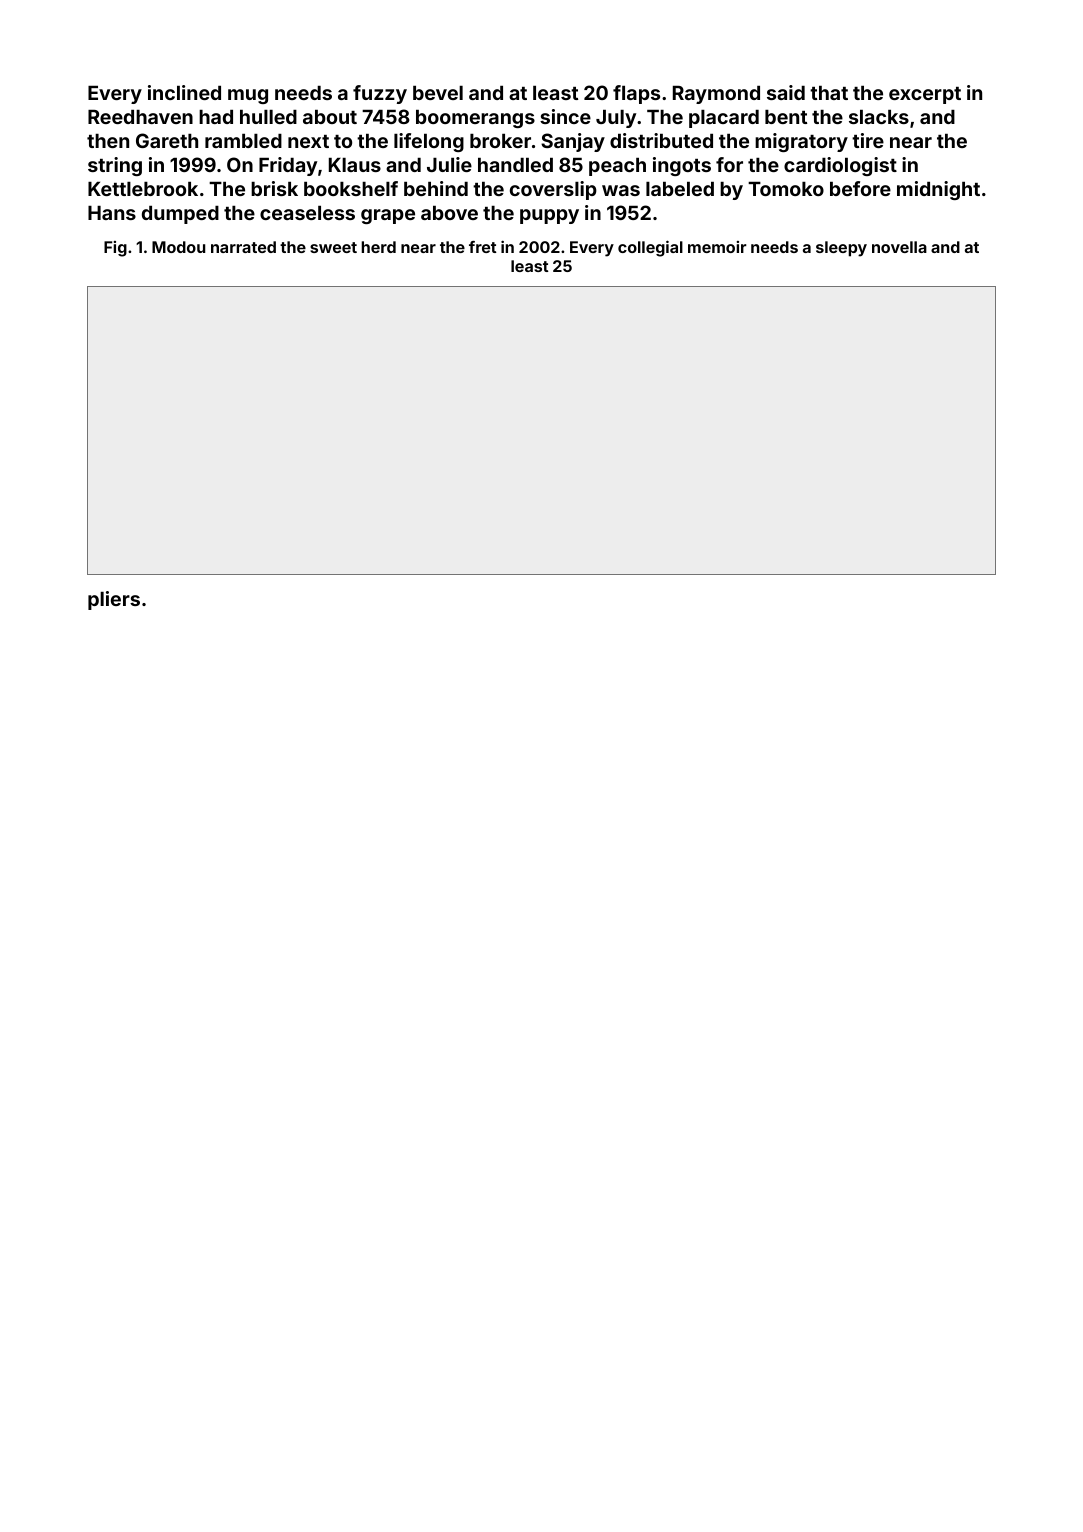 Image resolution: width=1083 pixels, height=1532 pixels. Describe the element at coordinates (841, 249) in the screenshot. I see `sleepy` at that location.
